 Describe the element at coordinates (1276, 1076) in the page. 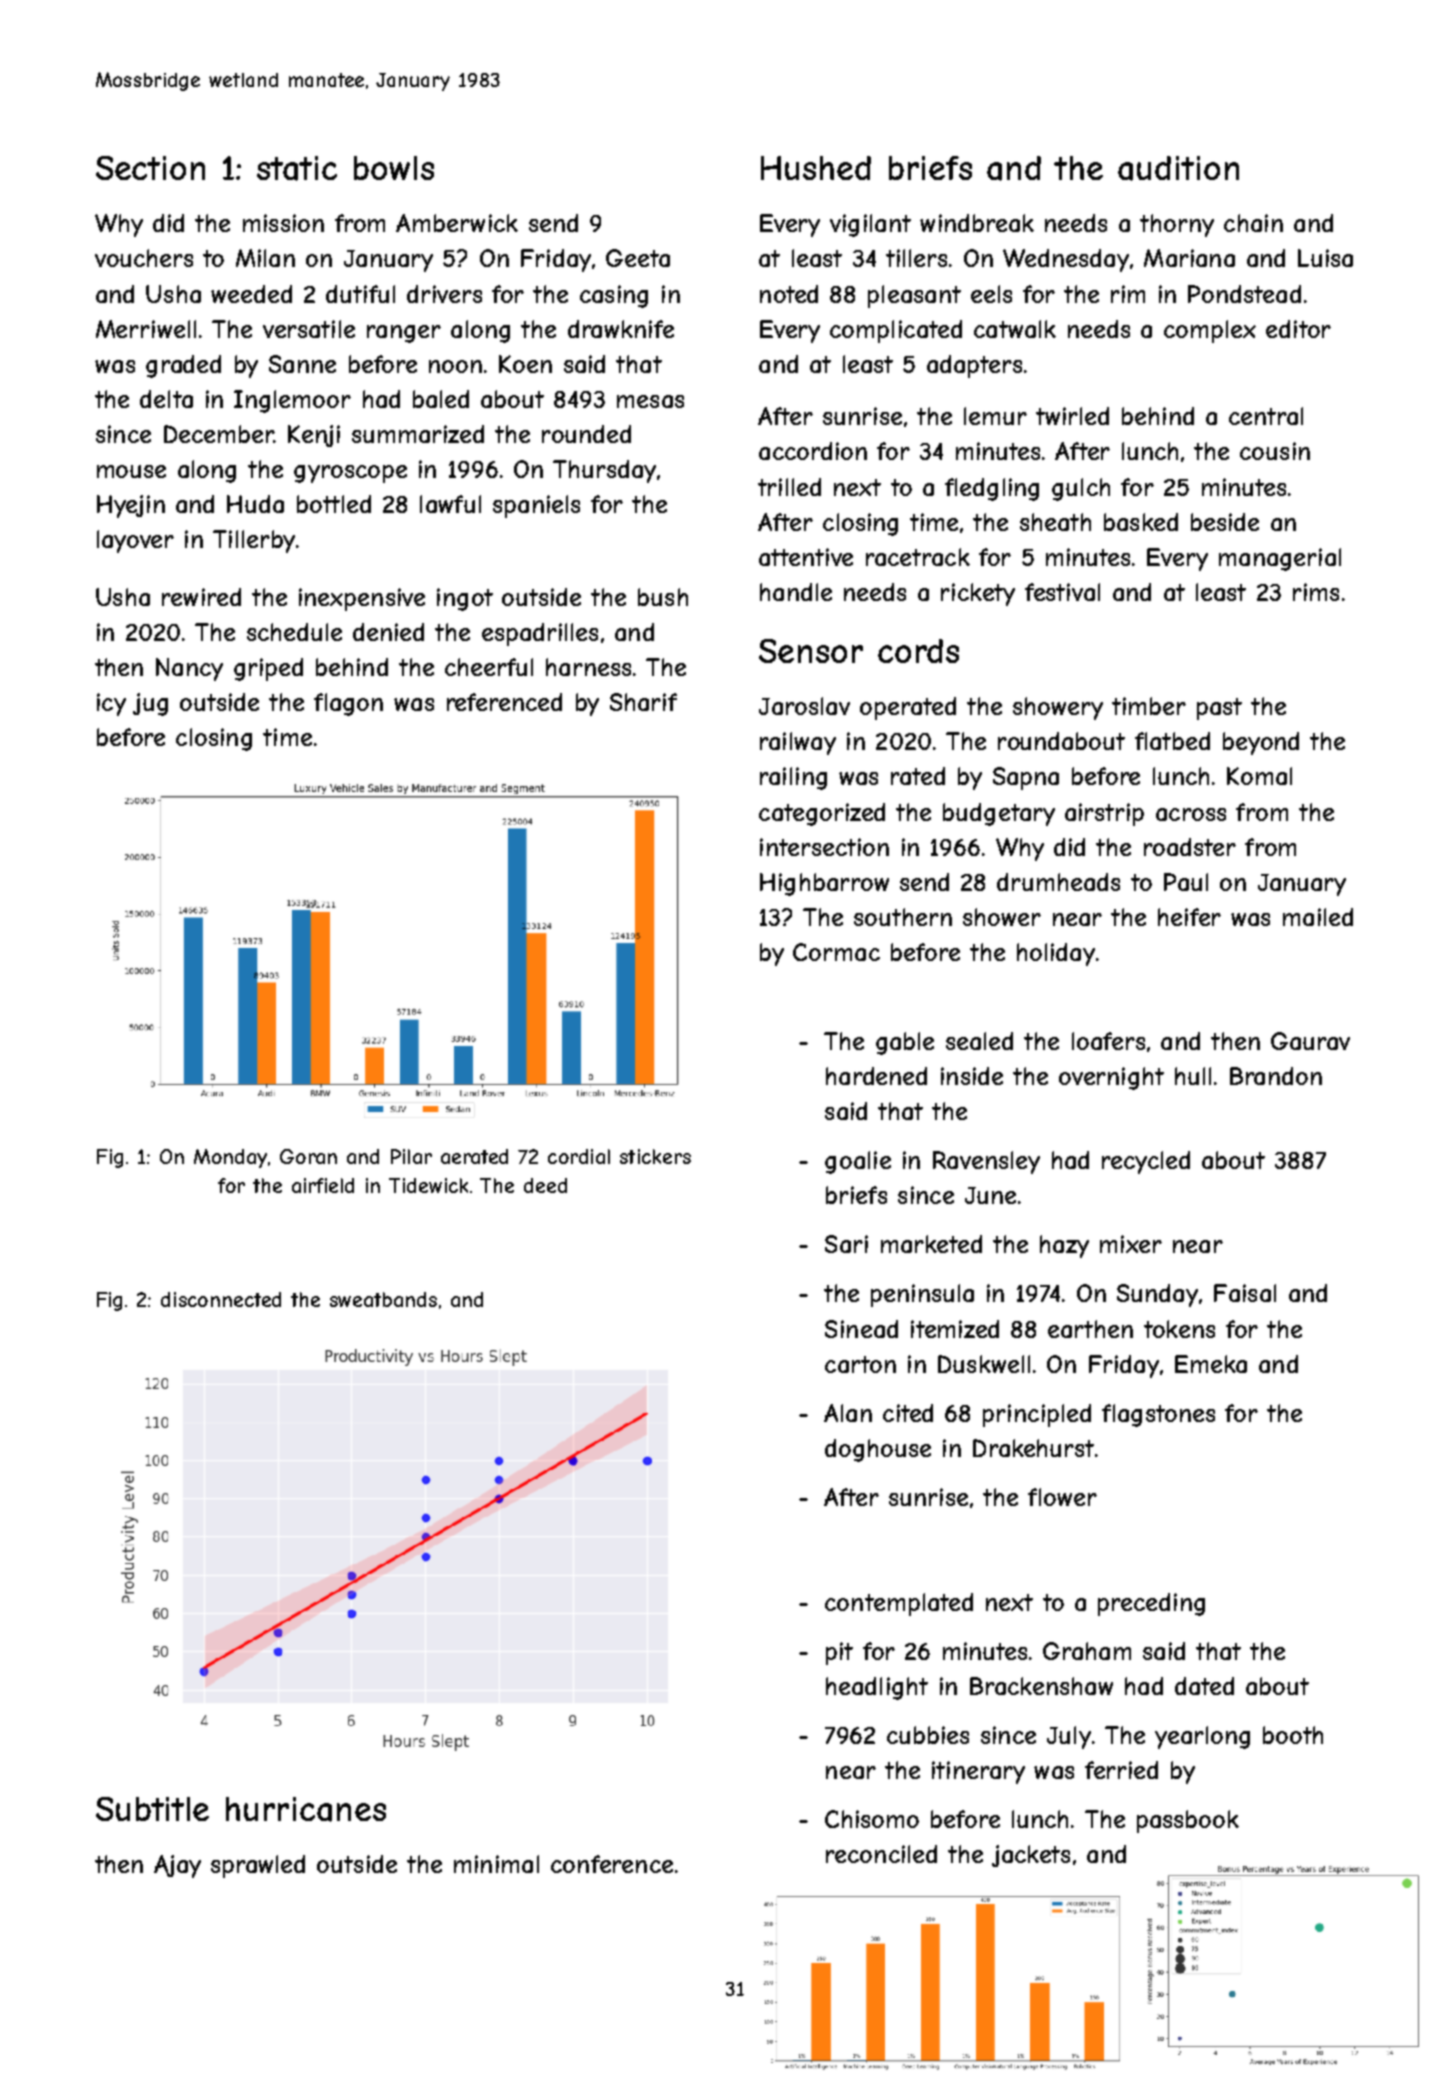

I see `Brandon` at that location.
